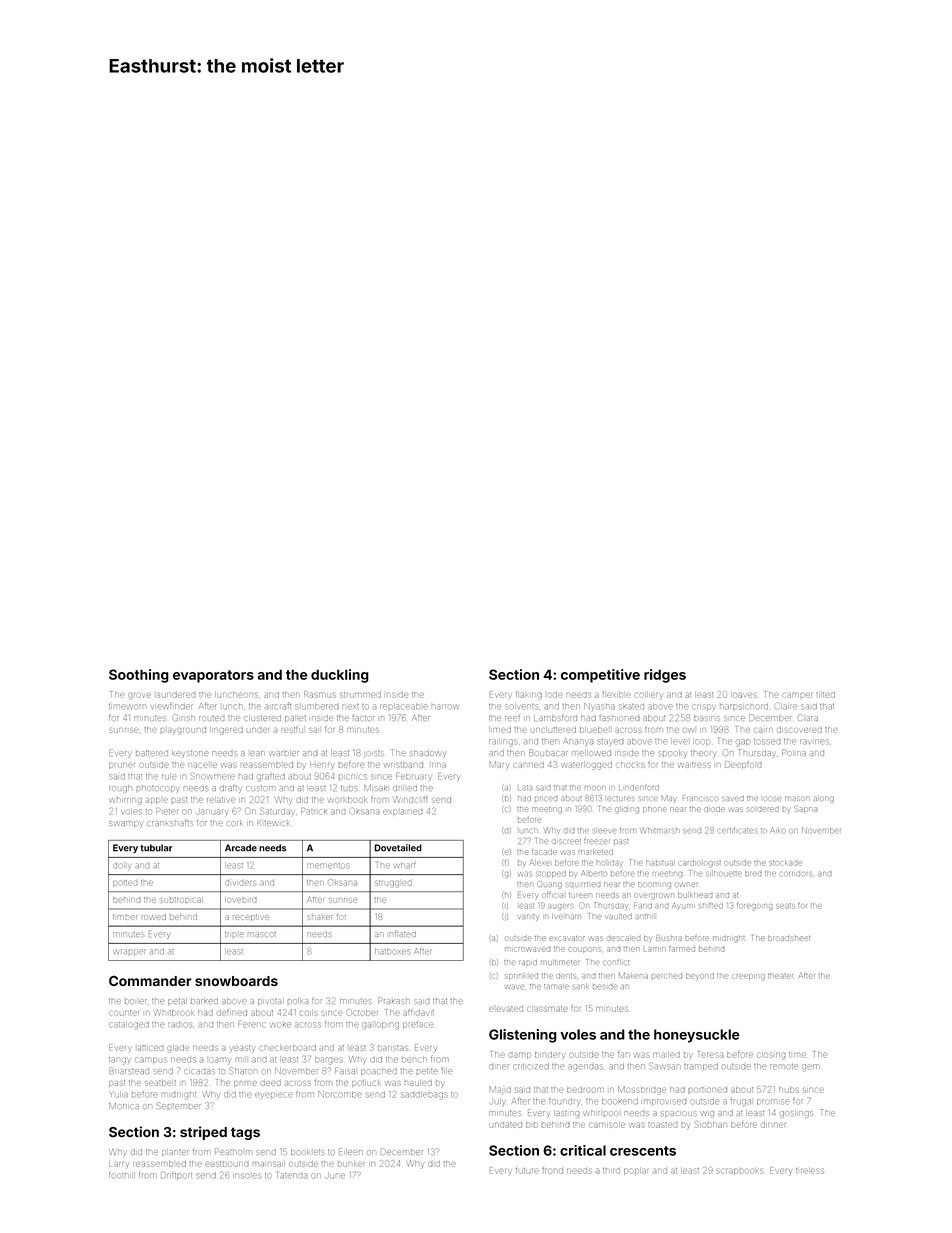 The image size is (952, 1233). Describe the element at coordinates (794, 752) in the screenshot. I see `Polina` at that location.
